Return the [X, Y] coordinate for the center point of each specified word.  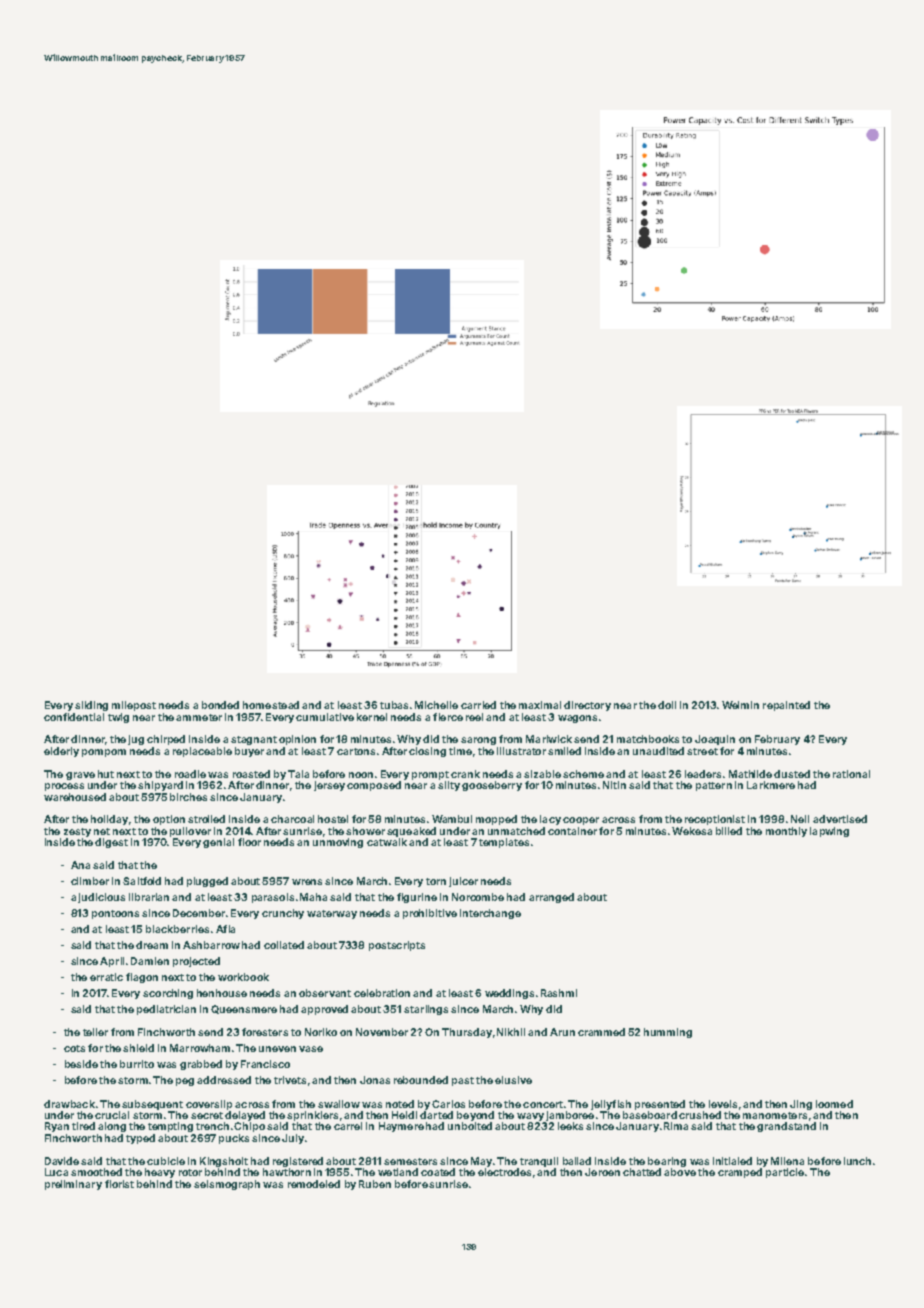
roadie [190, 774]
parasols [273, 898]
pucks [234, 1139]
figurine [417, 898]
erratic [106, 977]
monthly [786, 832]
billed [729, 831]
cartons [356, 751]
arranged [551, 898]
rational [851, 774]
